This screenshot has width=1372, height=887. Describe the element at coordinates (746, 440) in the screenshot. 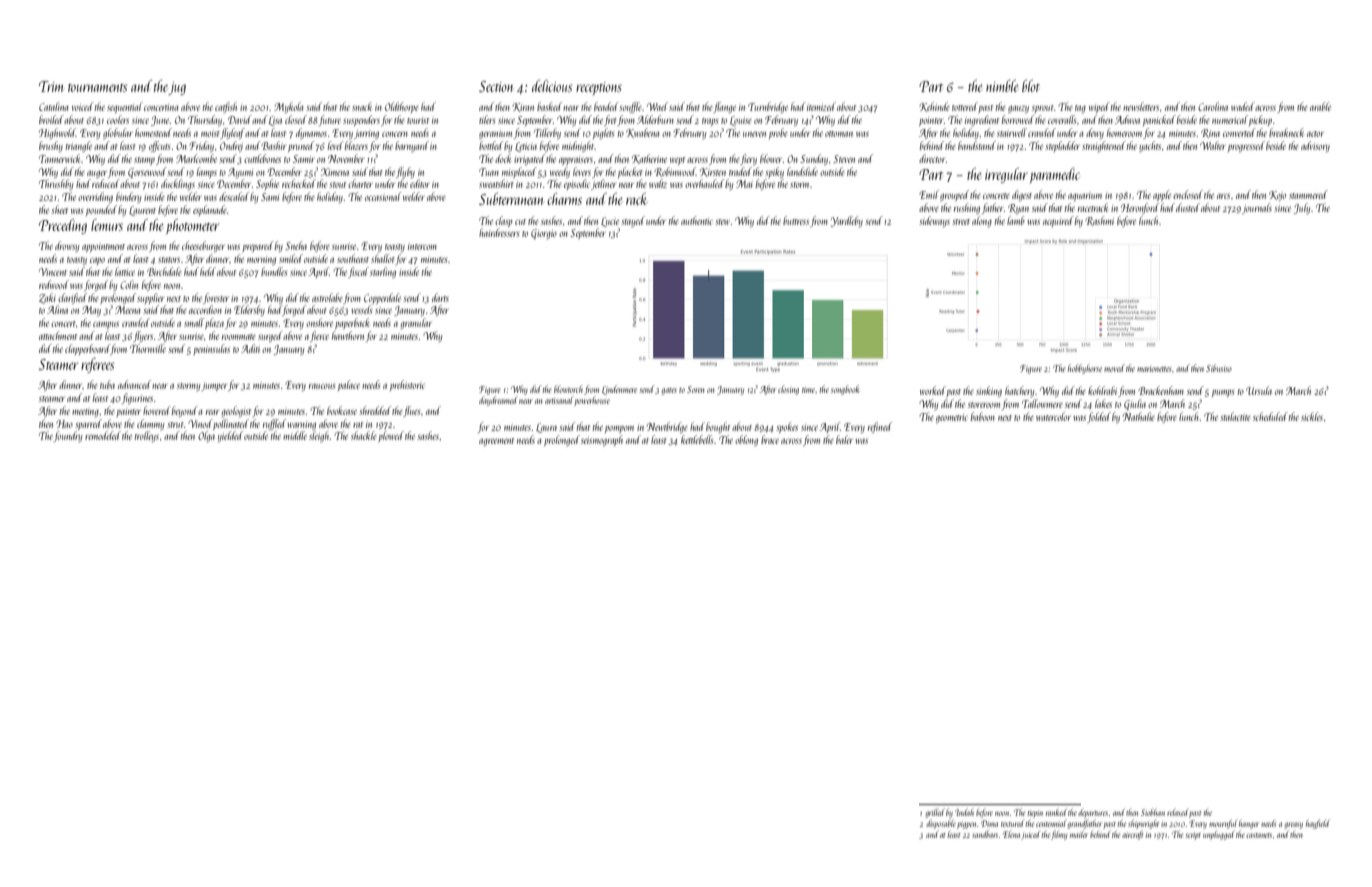

I see `oblong` at that location.
